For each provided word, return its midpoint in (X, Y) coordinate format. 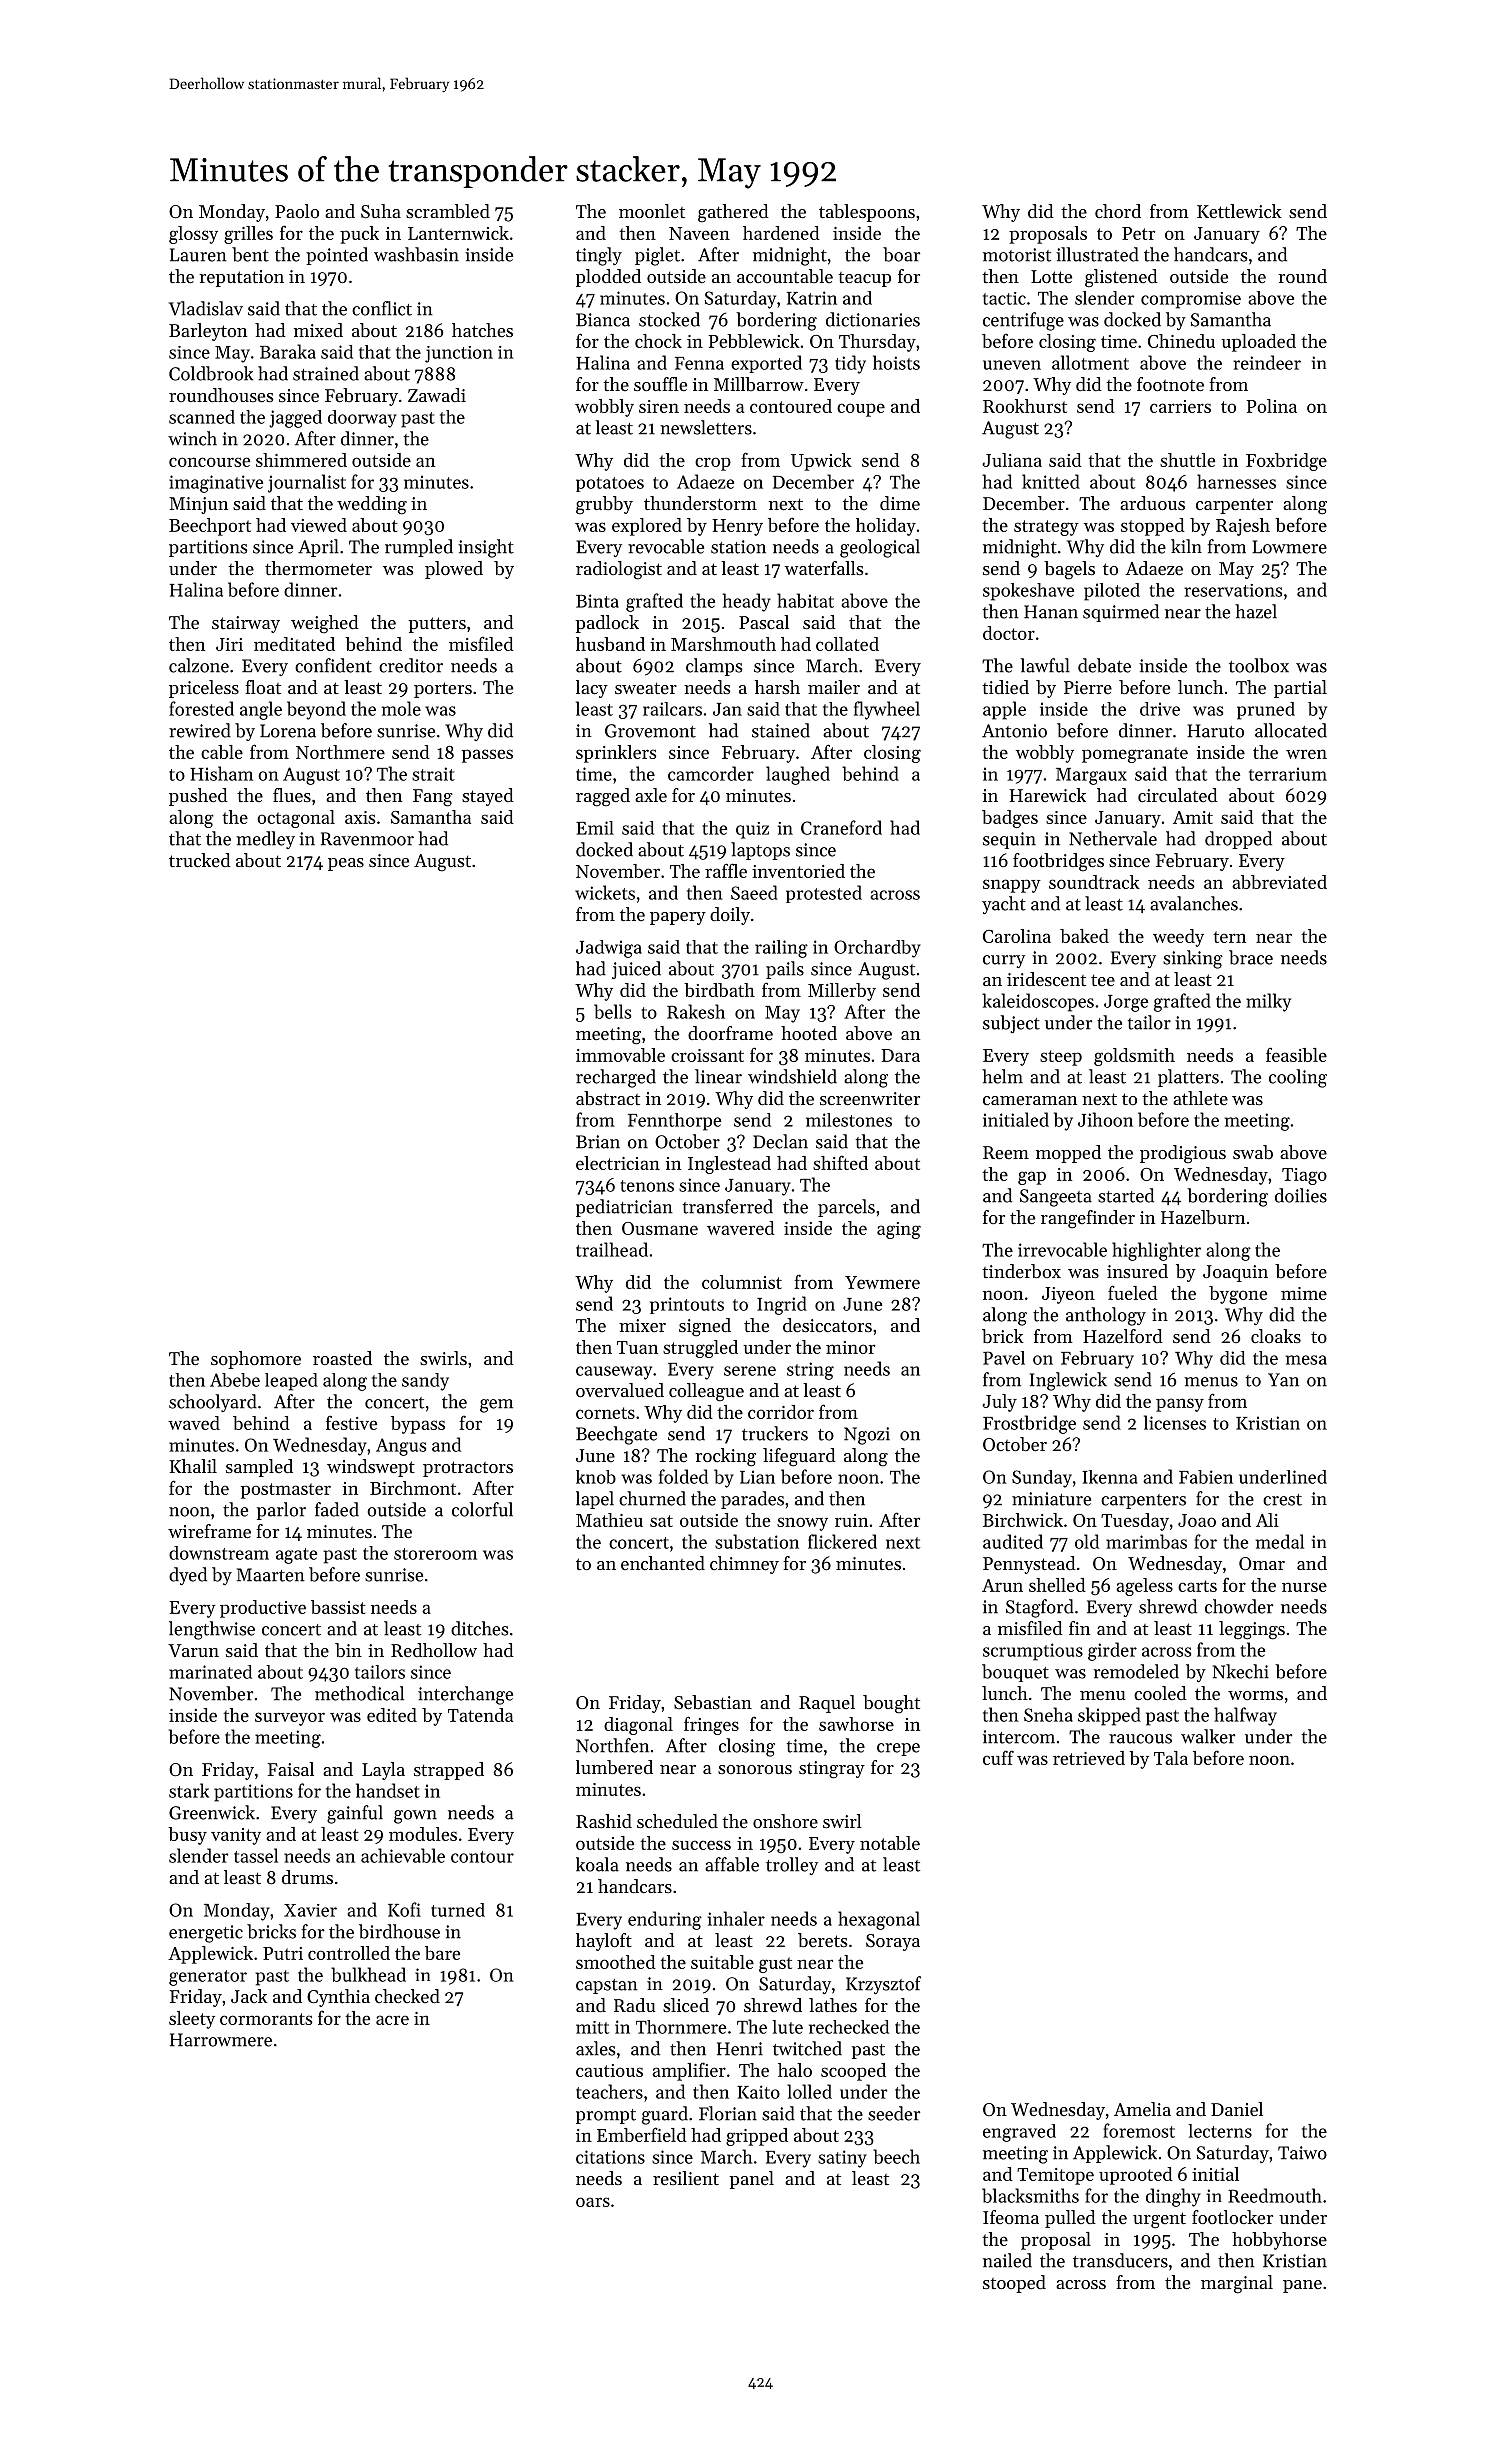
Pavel (1004, 1358)
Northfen (612, 1745)
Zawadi (437, 395)
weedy (1178, 938)
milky (1268, 1002)
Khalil (193, 1466)
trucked (200, 860)
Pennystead (1029, 1565)
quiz (752, 830)
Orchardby (877, 949)
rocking (725, 1457)
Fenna (699, 363)
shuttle (1187, 460)
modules (423, 1834)
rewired (200, 730)
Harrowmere (221, 2040)
